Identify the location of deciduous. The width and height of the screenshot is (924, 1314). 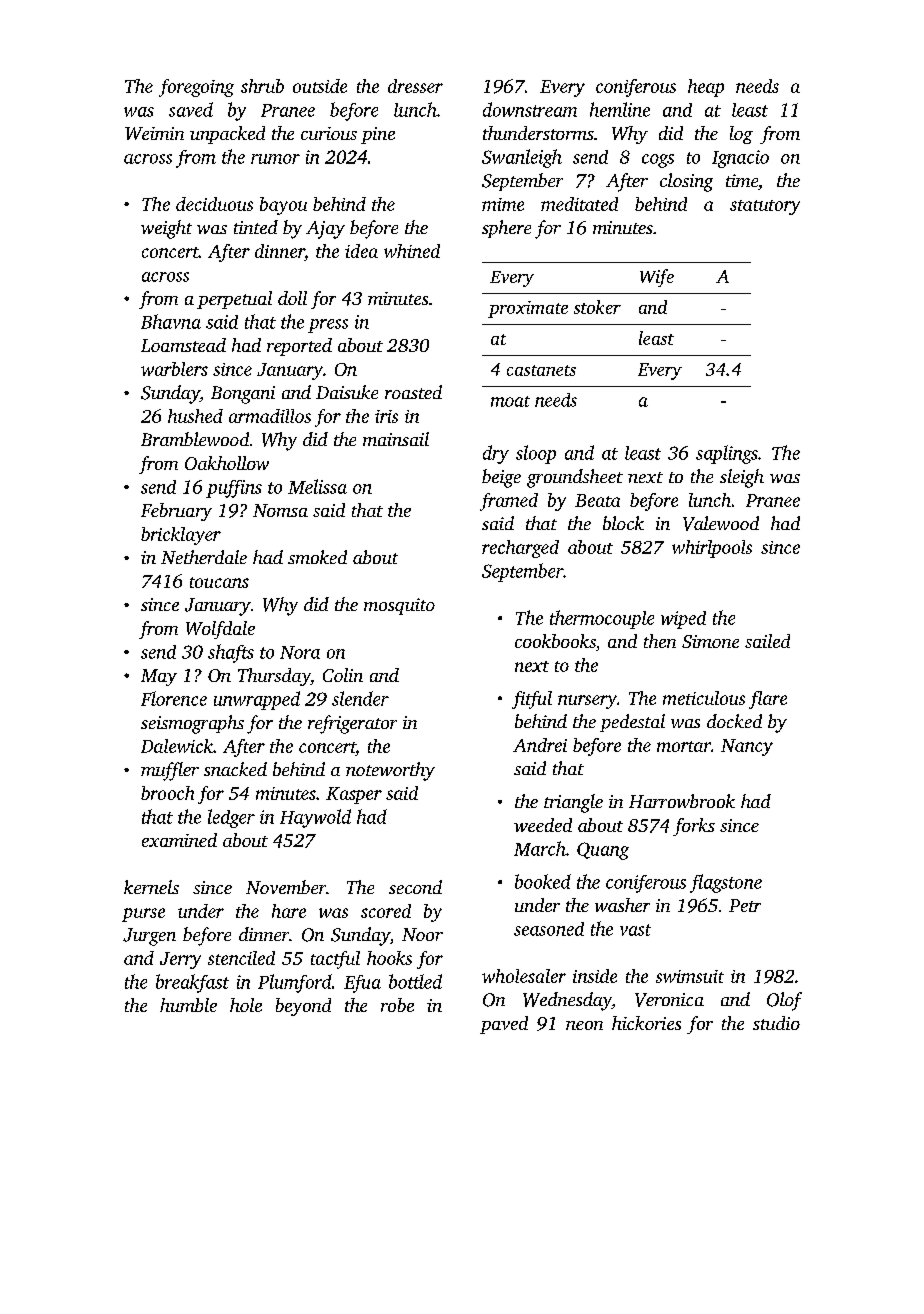
(214, 204).
